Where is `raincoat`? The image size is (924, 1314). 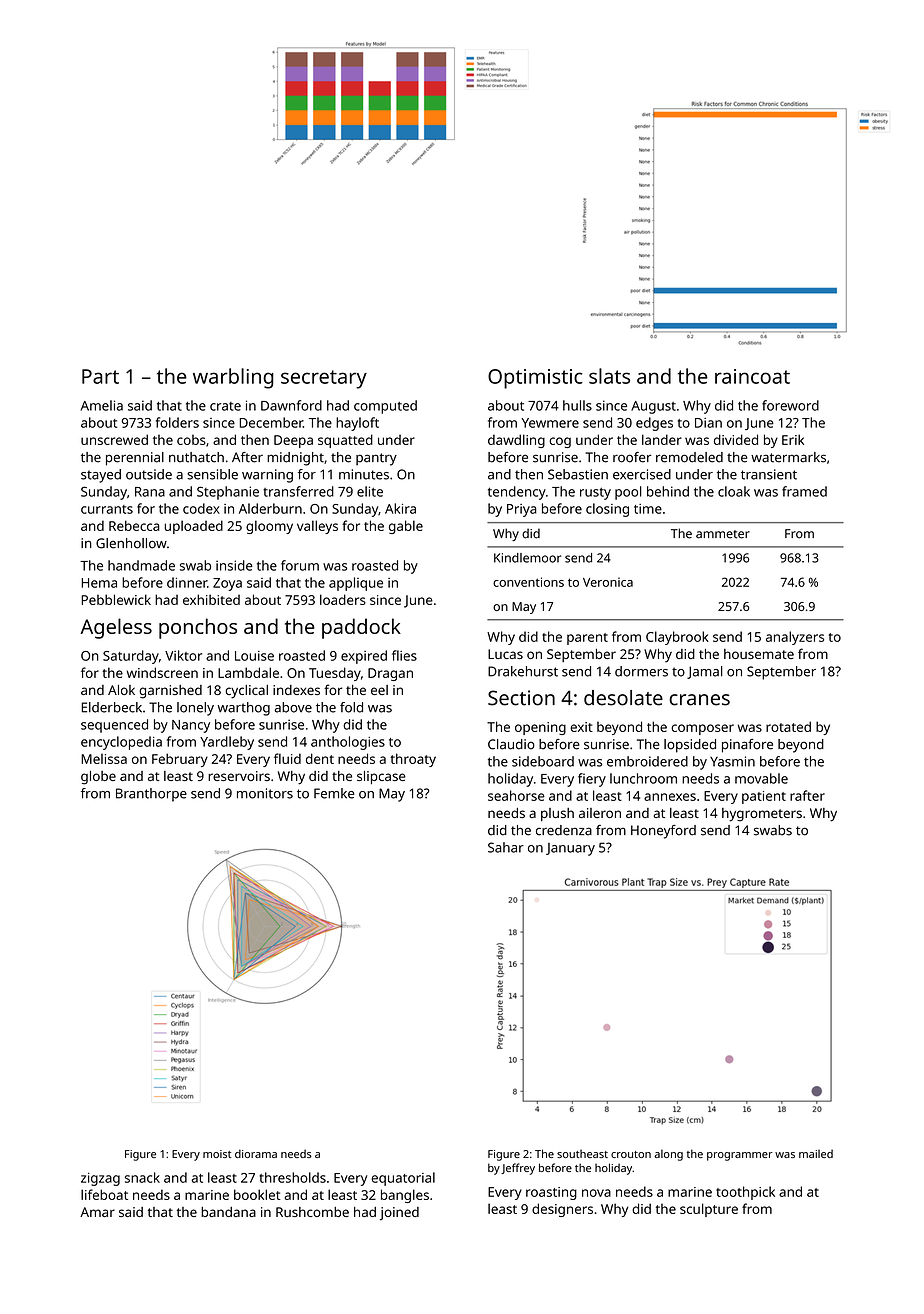
raincoat is located at coordinates (752, 376).
